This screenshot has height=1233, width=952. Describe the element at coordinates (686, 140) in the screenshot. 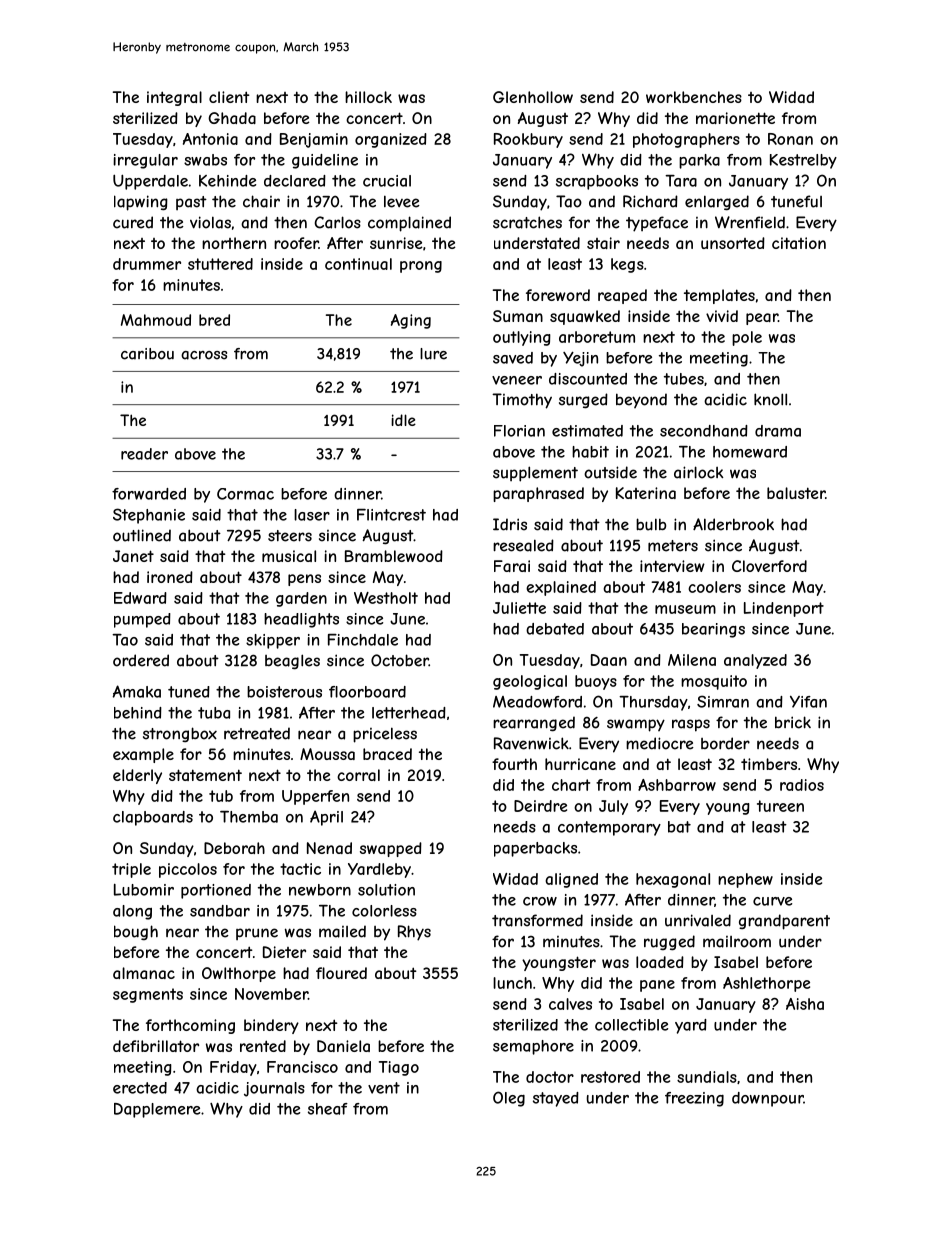

I see `photographers` at that location.
